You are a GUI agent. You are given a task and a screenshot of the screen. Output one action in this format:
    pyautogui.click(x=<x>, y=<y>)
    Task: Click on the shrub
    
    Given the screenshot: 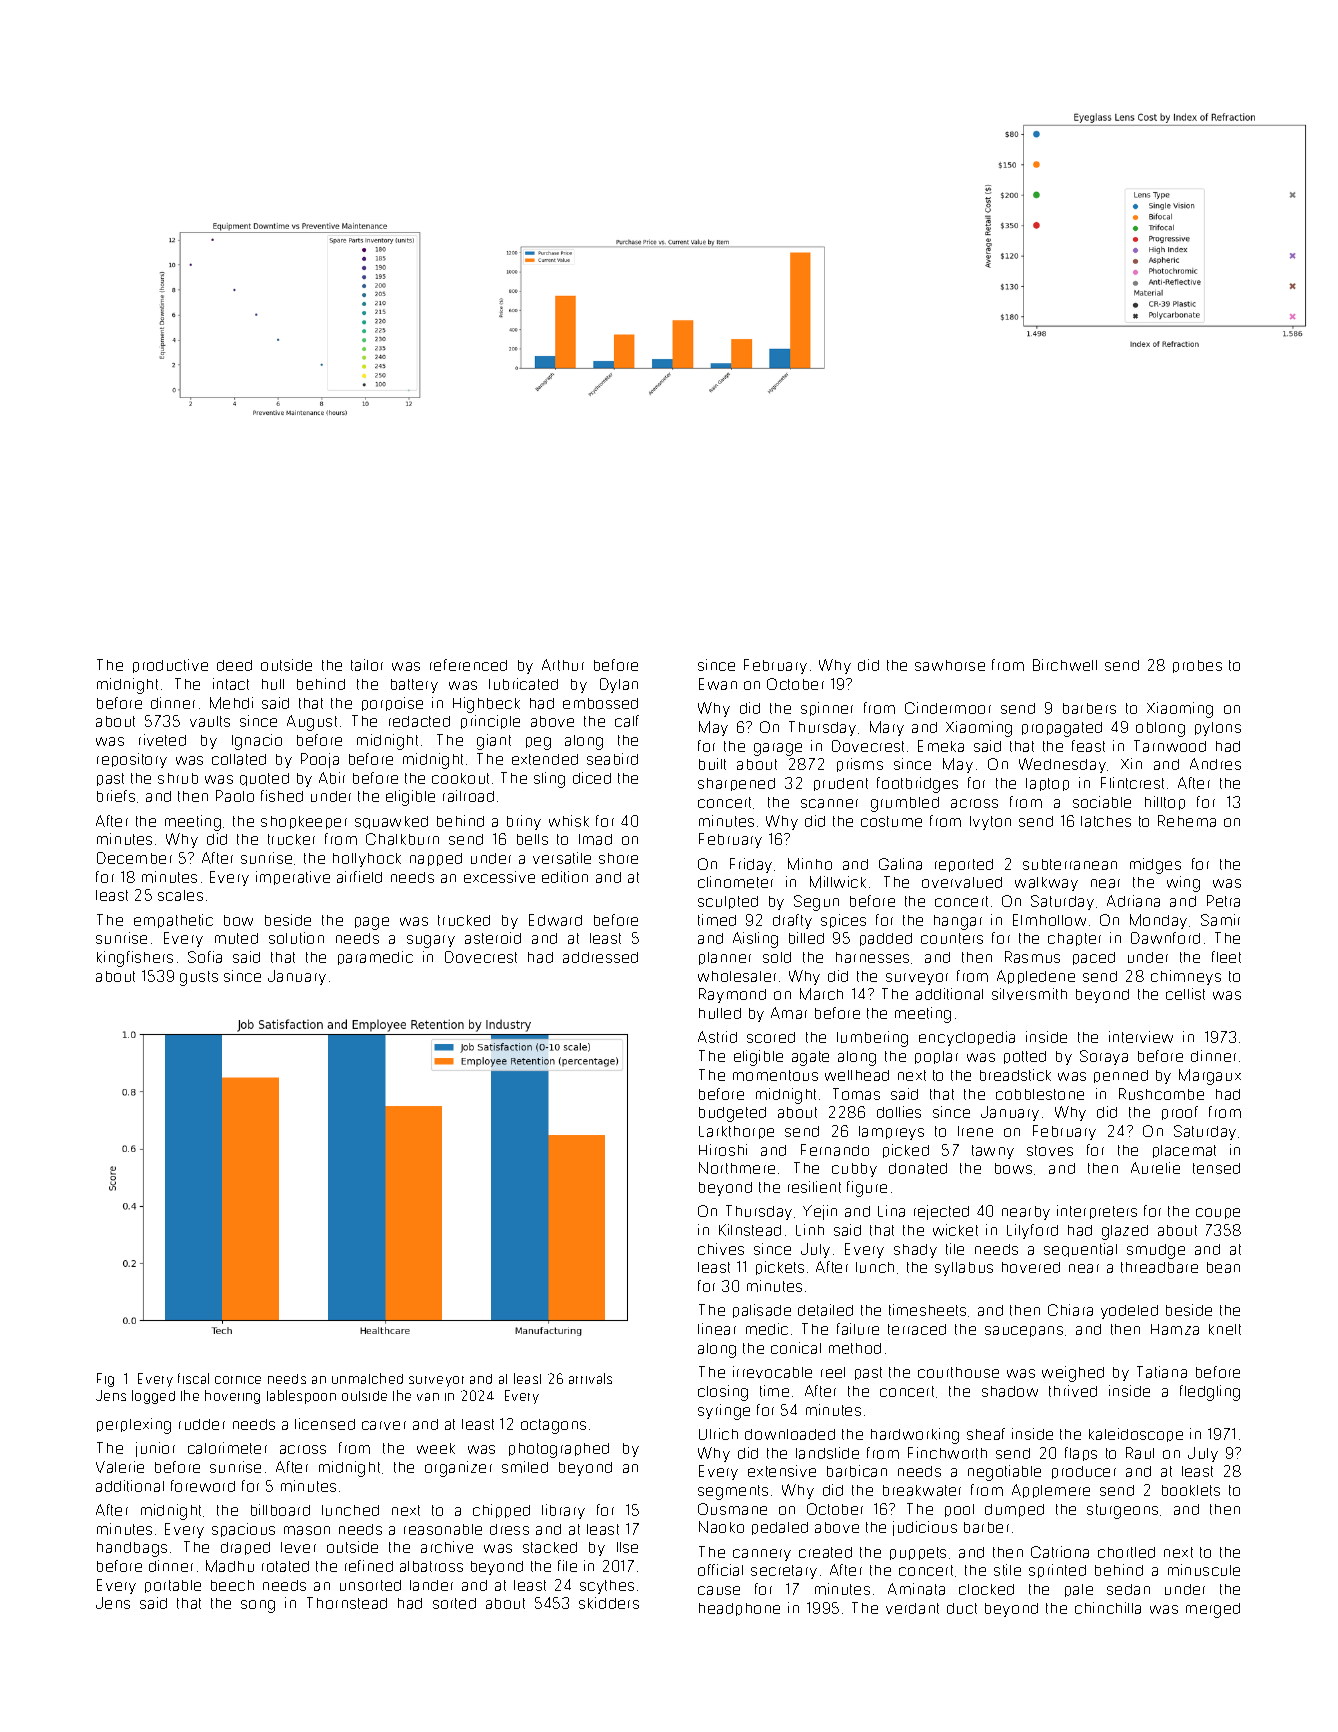 What is the action you would take?
    pyautogui.click(x=178, y=778)
